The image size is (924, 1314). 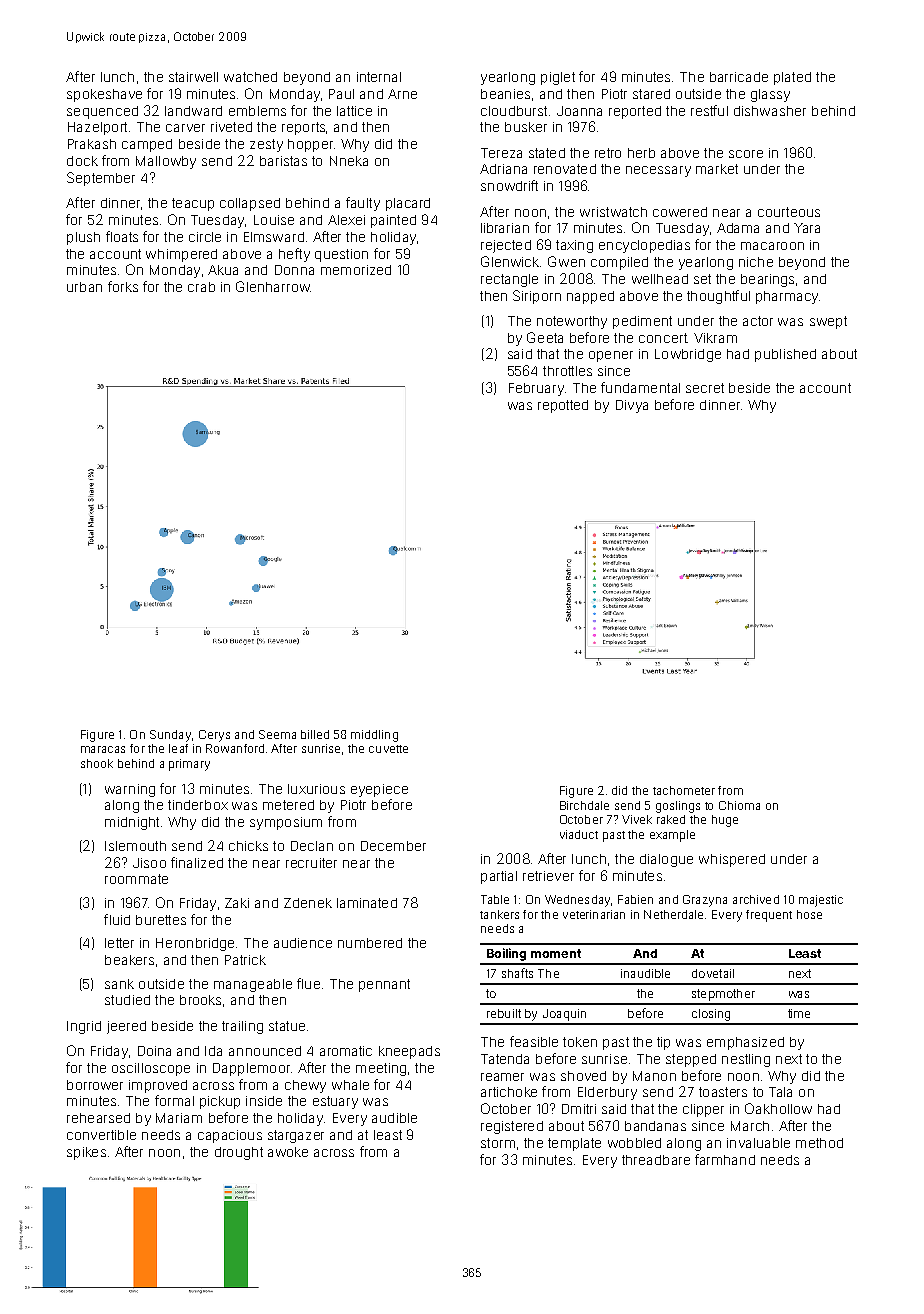 What do you see at coordinates (178, 748) in the document?
I see `leaf` at bounding box center [178, 748].
